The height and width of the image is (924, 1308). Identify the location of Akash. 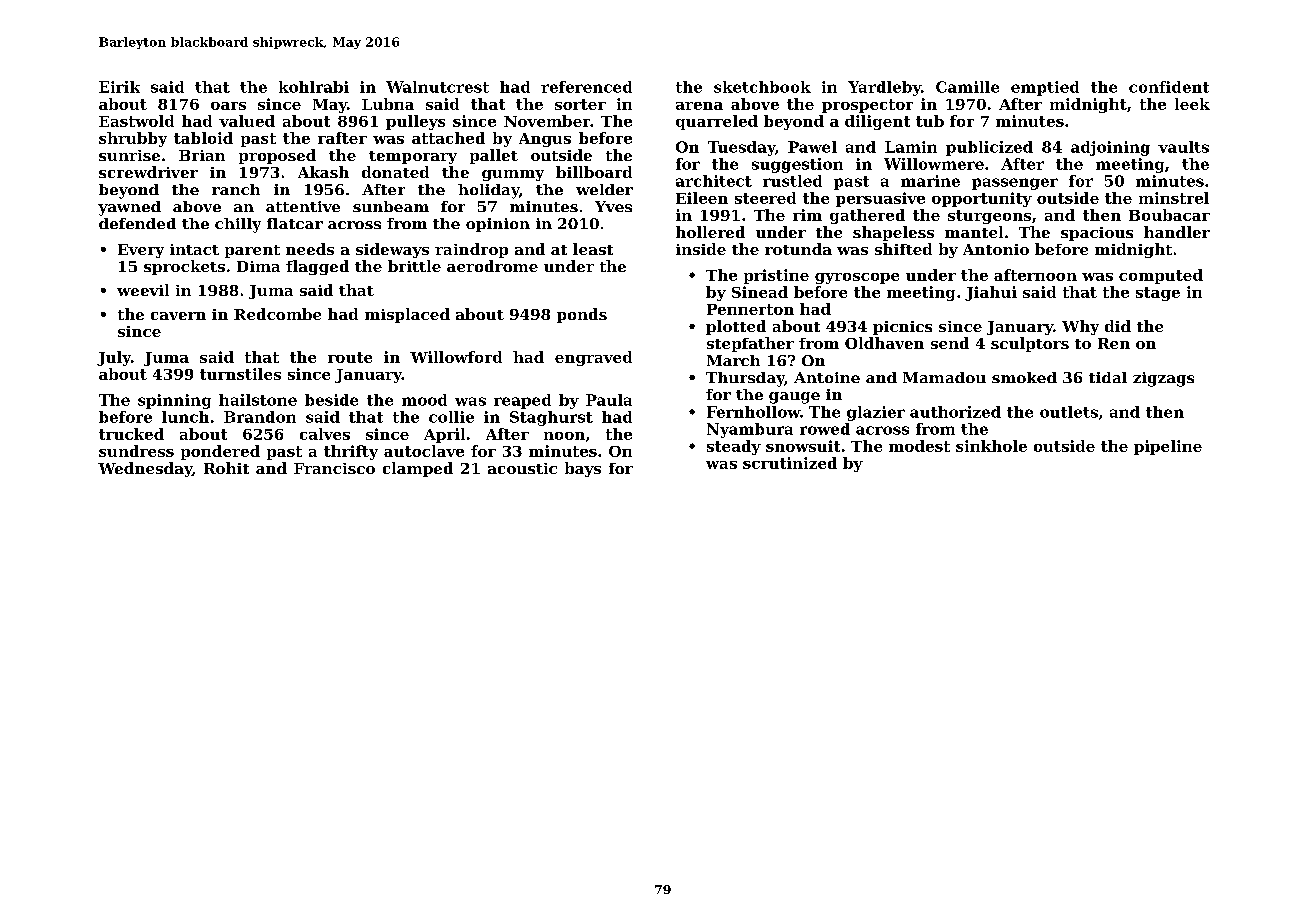
(323, 172).
